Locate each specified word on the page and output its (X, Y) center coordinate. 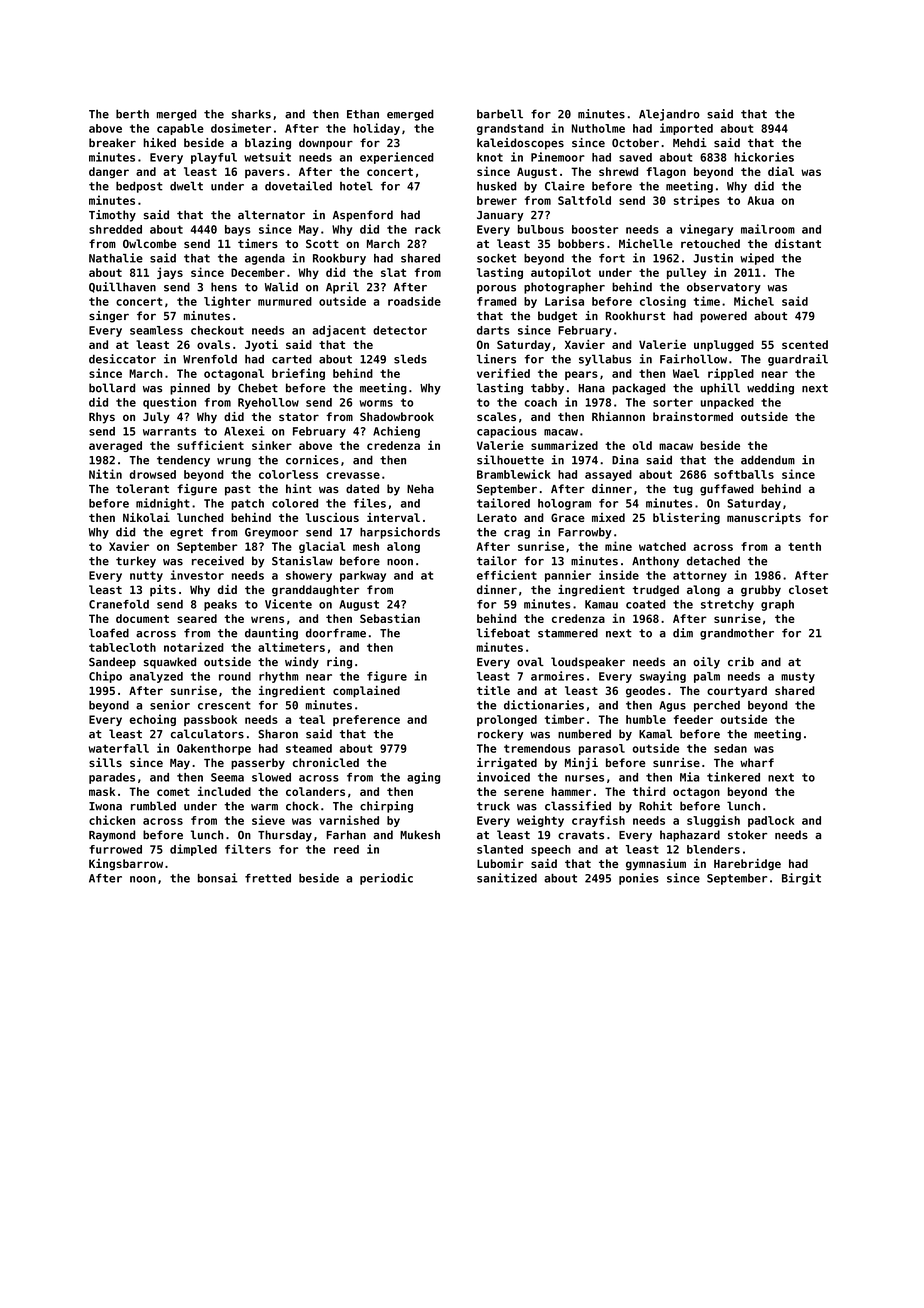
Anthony (655, 562)
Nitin (105, 474)
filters (248, 849)
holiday (376, 129)
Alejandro (669, 115)
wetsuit (267, 157)
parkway (363, 576)
